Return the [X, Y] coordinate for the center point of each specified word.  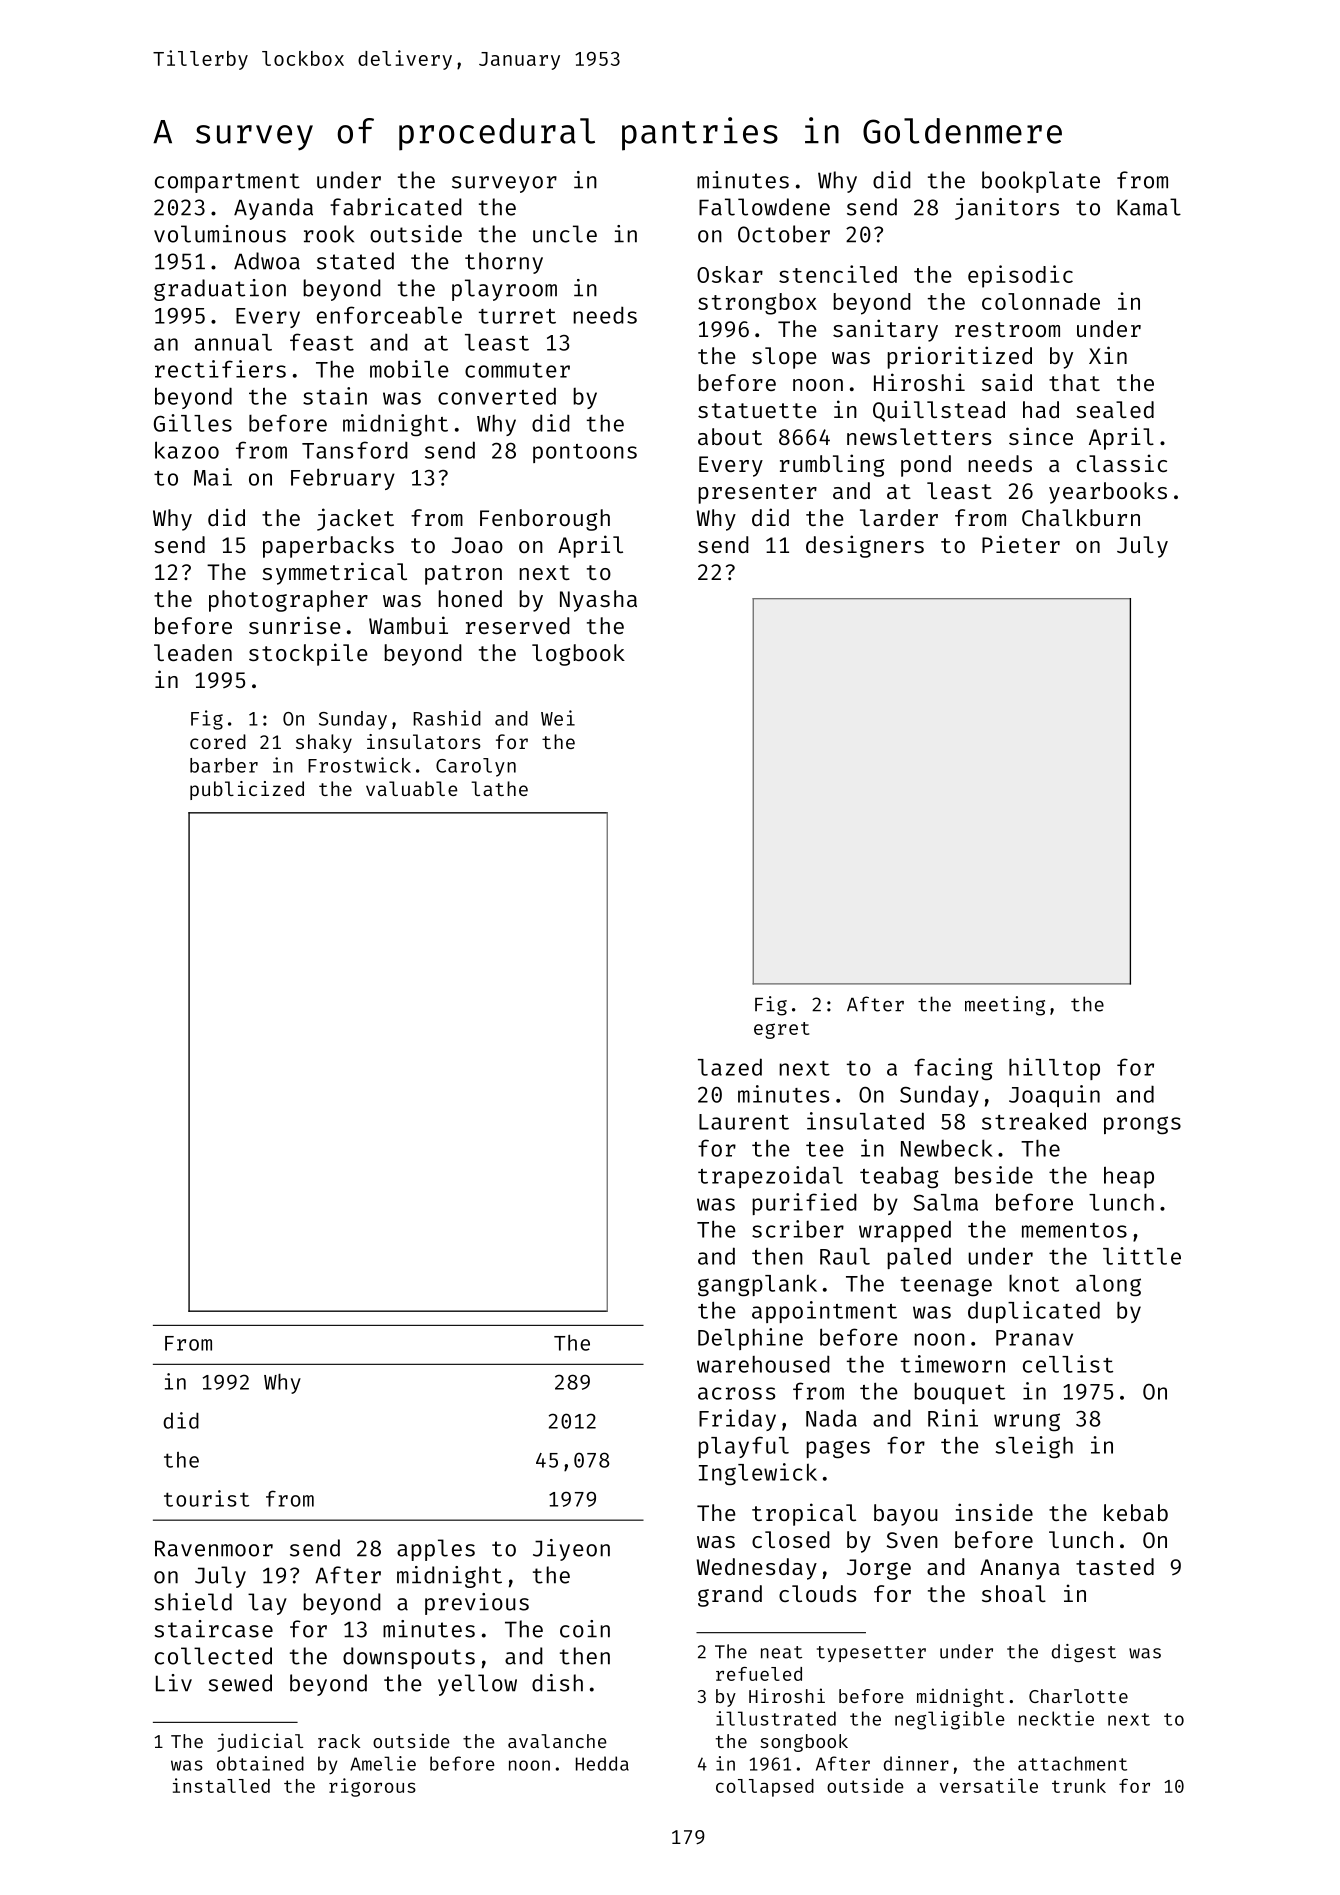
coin [585, 1629]
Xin [1108, 355]
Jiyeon [571, 1550]
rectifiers [220, 369]
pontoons [585, 453]
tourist [206, 1498]
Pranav [1034, 1338]
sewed [240, 1683]
